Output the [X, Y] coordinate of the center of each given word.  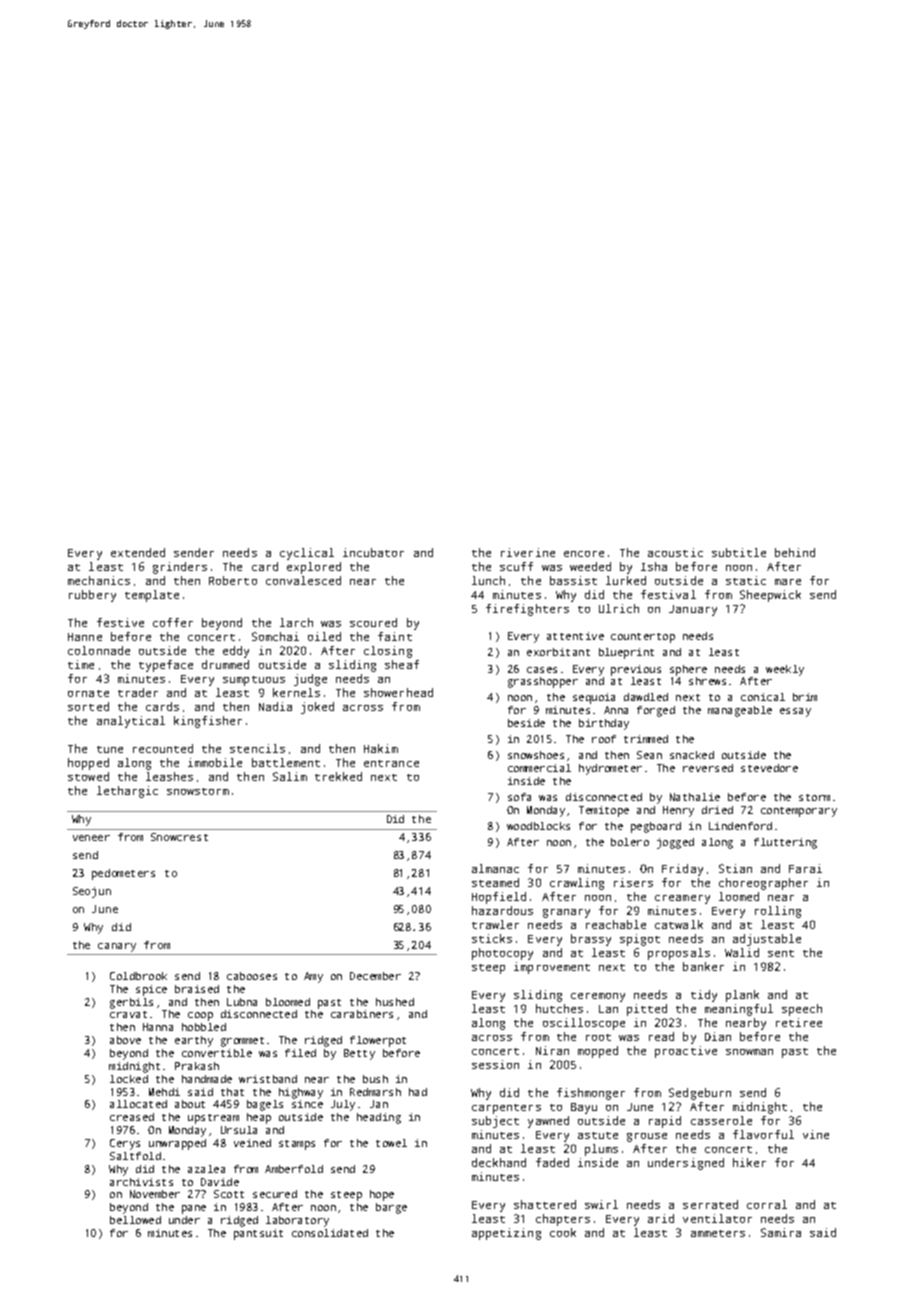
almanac [495, 868]
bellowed [135, 1220]
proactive [686, 1052]
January [693, 610]
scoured [373, 622]
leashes [169, 776]
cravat [128, 1014]
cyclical [307, 554]
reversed [708, 768]
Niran [552, 1050]
